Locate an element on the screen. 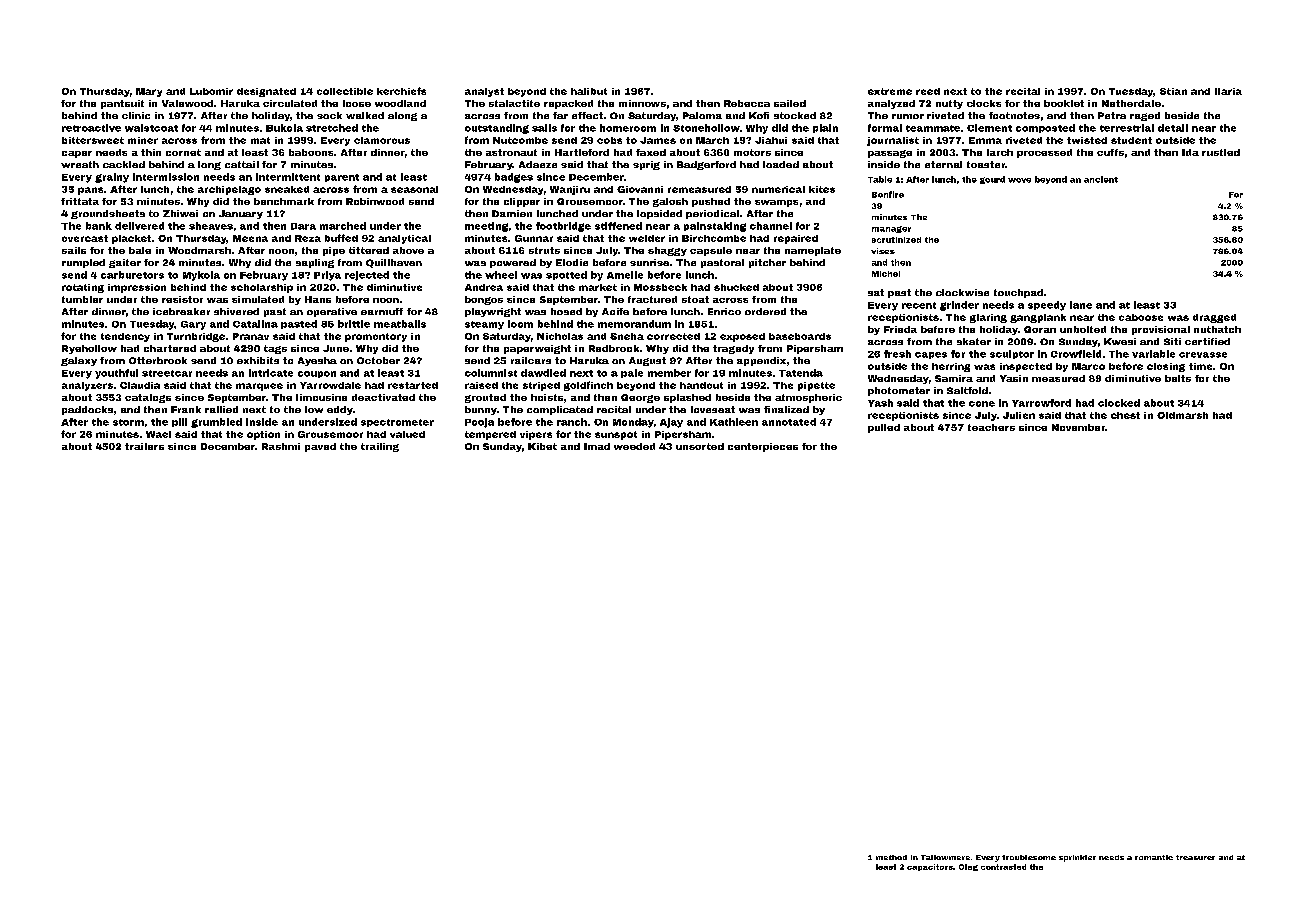 This screenshot has width=1308, height=924. pantsuit is located at coordinates (122, 104).
